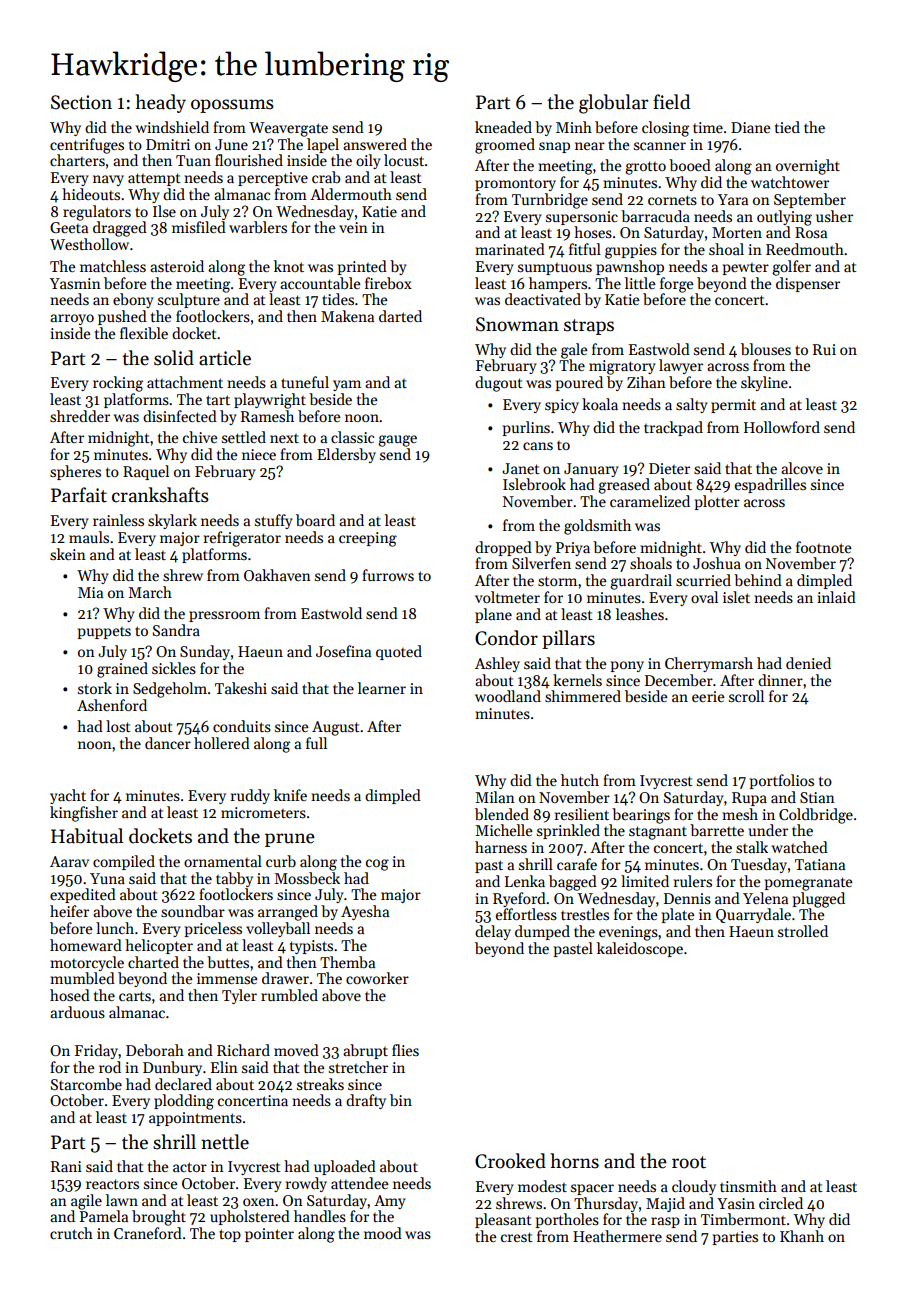 The width and height of the screenshot is (908, 1316). What do you see at coordinates (671, 102) in the screenshot?
I see `field` at bounding box center [671, 102].
